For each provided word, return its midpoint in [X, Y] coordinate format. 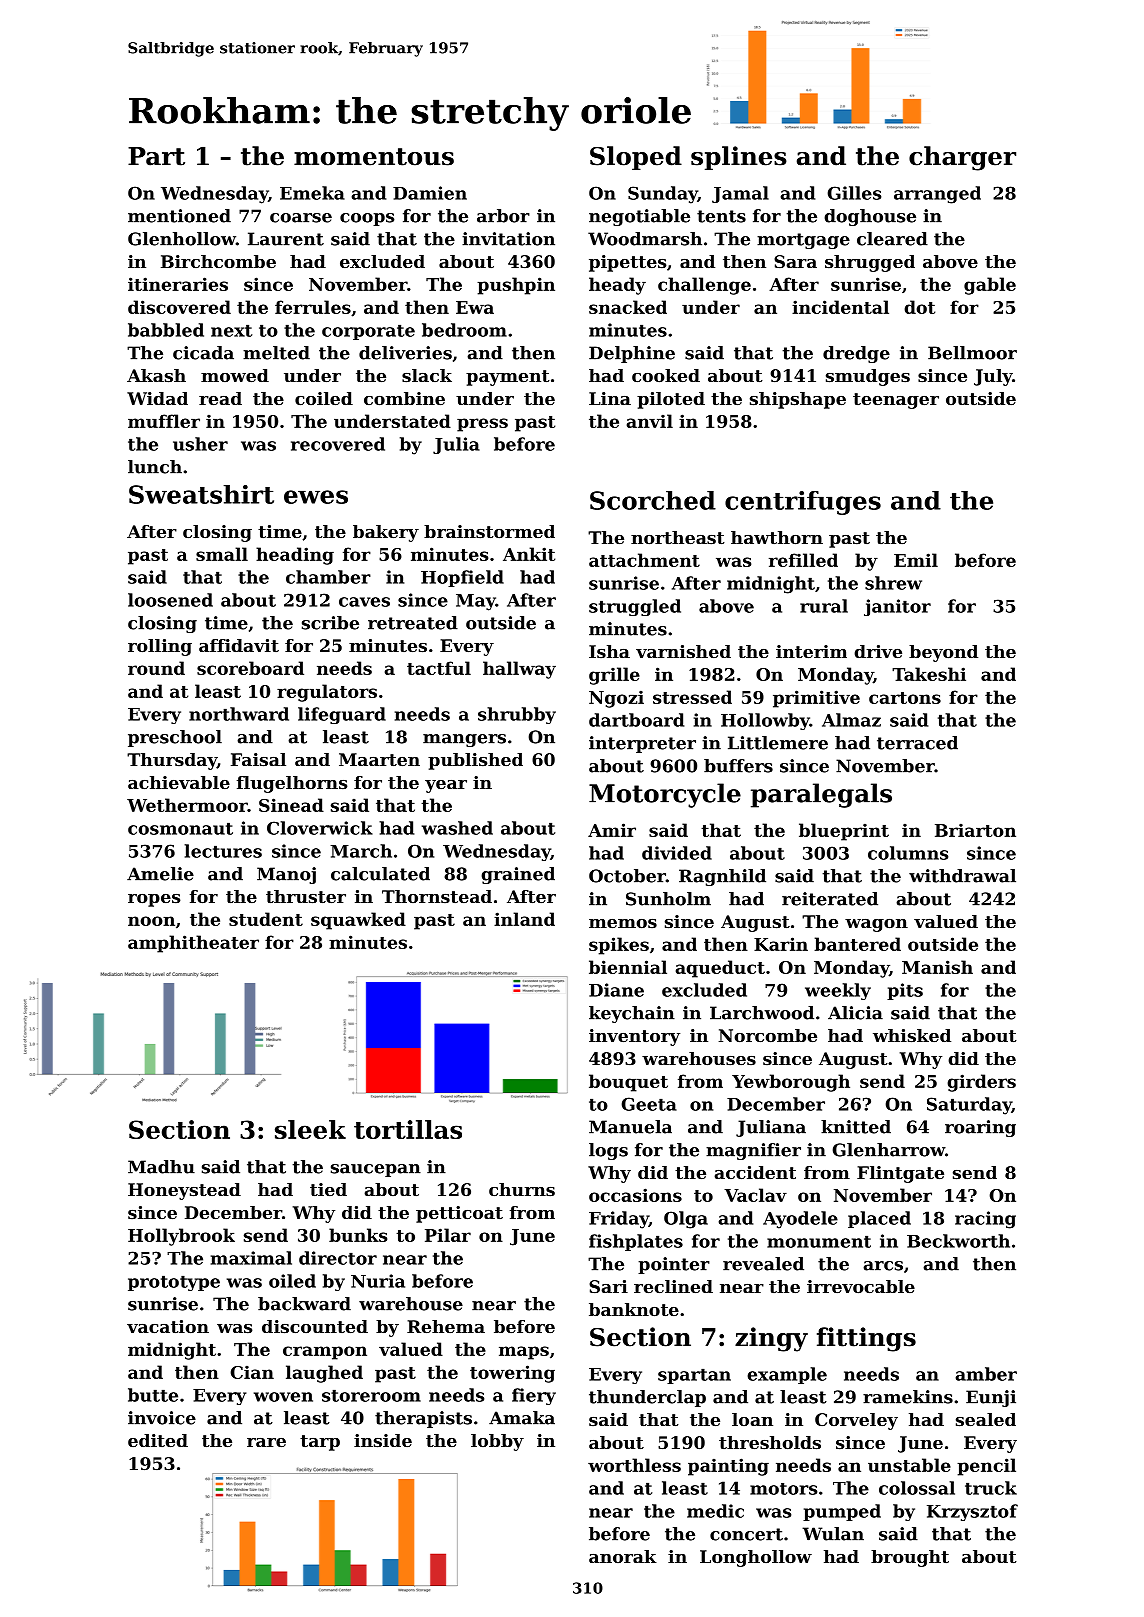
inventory [634, 1037]
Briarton [975, 830]
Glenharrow [889, 1150]
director [338, 1258]
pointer [674, 1265]
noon [151, 921]
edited [158, 1440]
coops [367, 219]
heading [295, 556]
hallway [519, 670]
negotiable [639, 217]
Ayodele [800, 1220]
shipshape [798, 400]
